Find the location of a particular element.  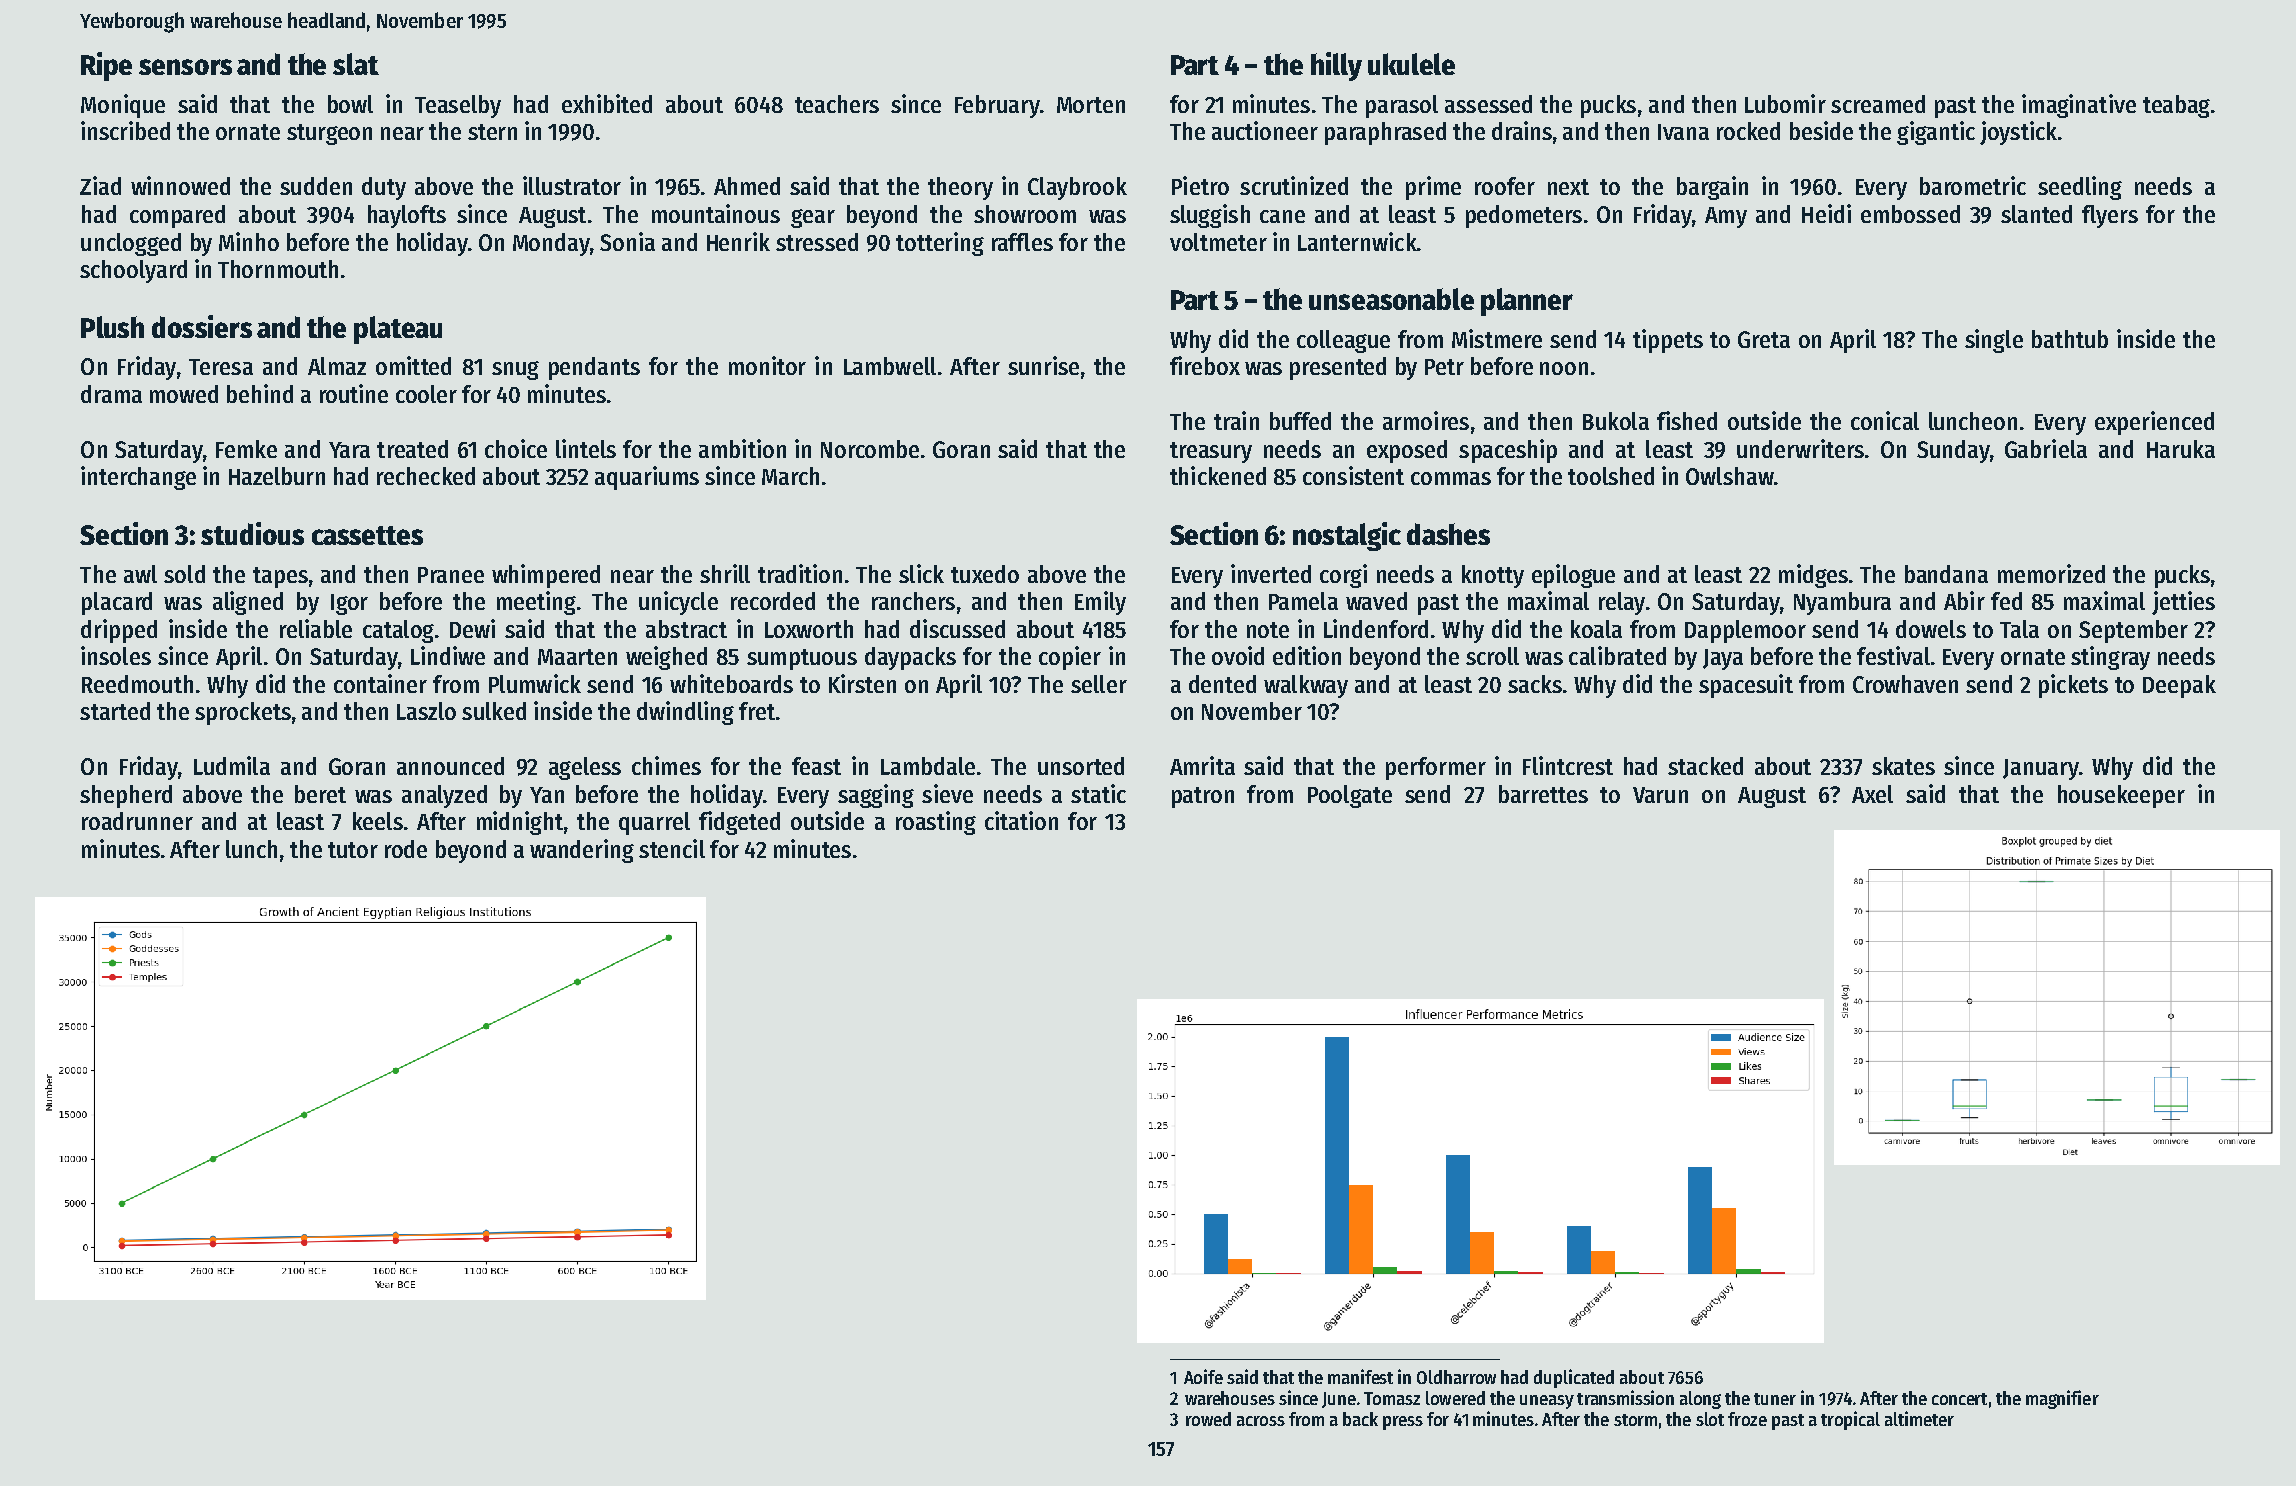

Aoife is located at coordinates (1203, 1376).
